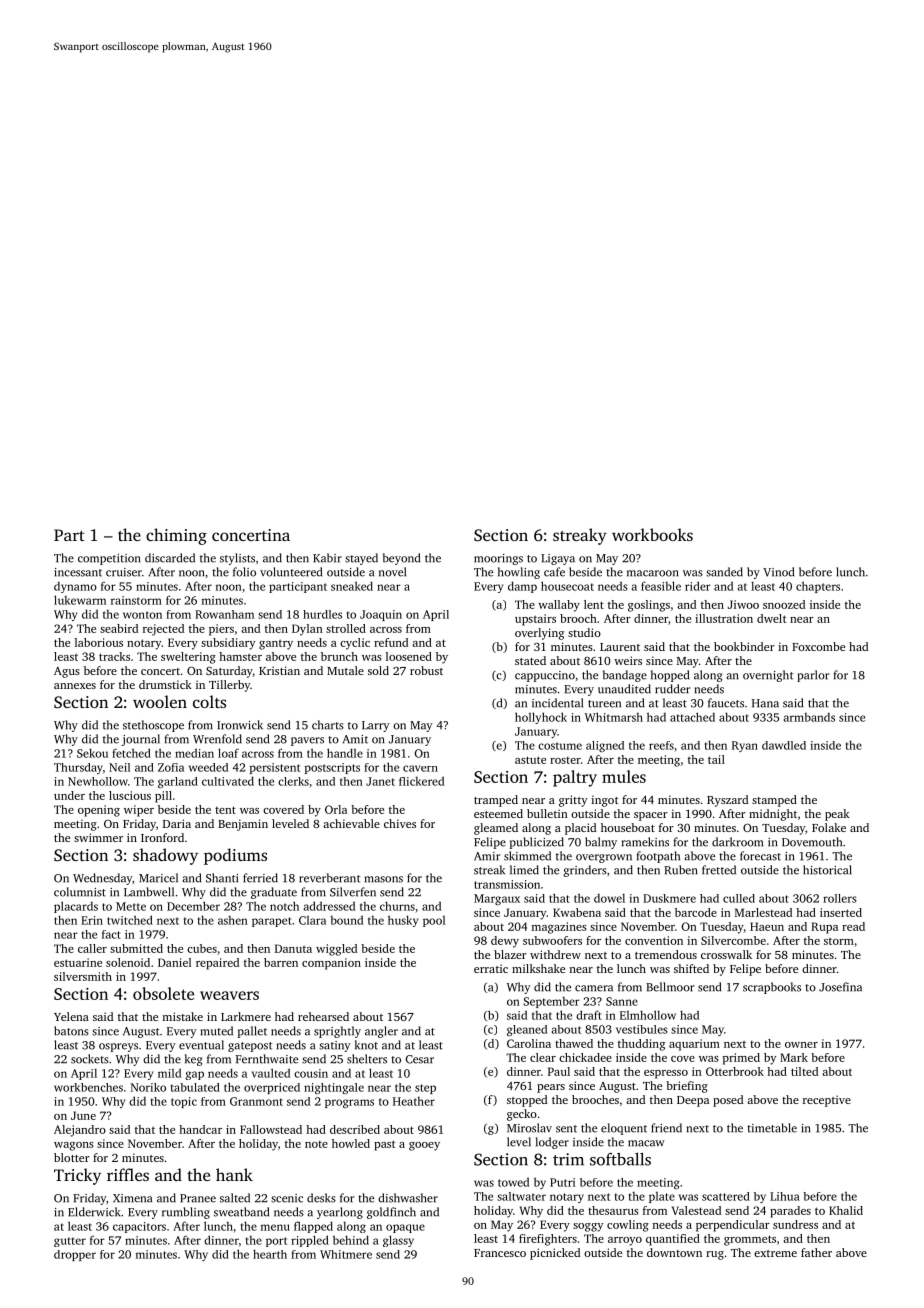  What do you see at coordinates (323, 1016) in the document?
I see `rehearsed` at bounding box center [323, 1016].
